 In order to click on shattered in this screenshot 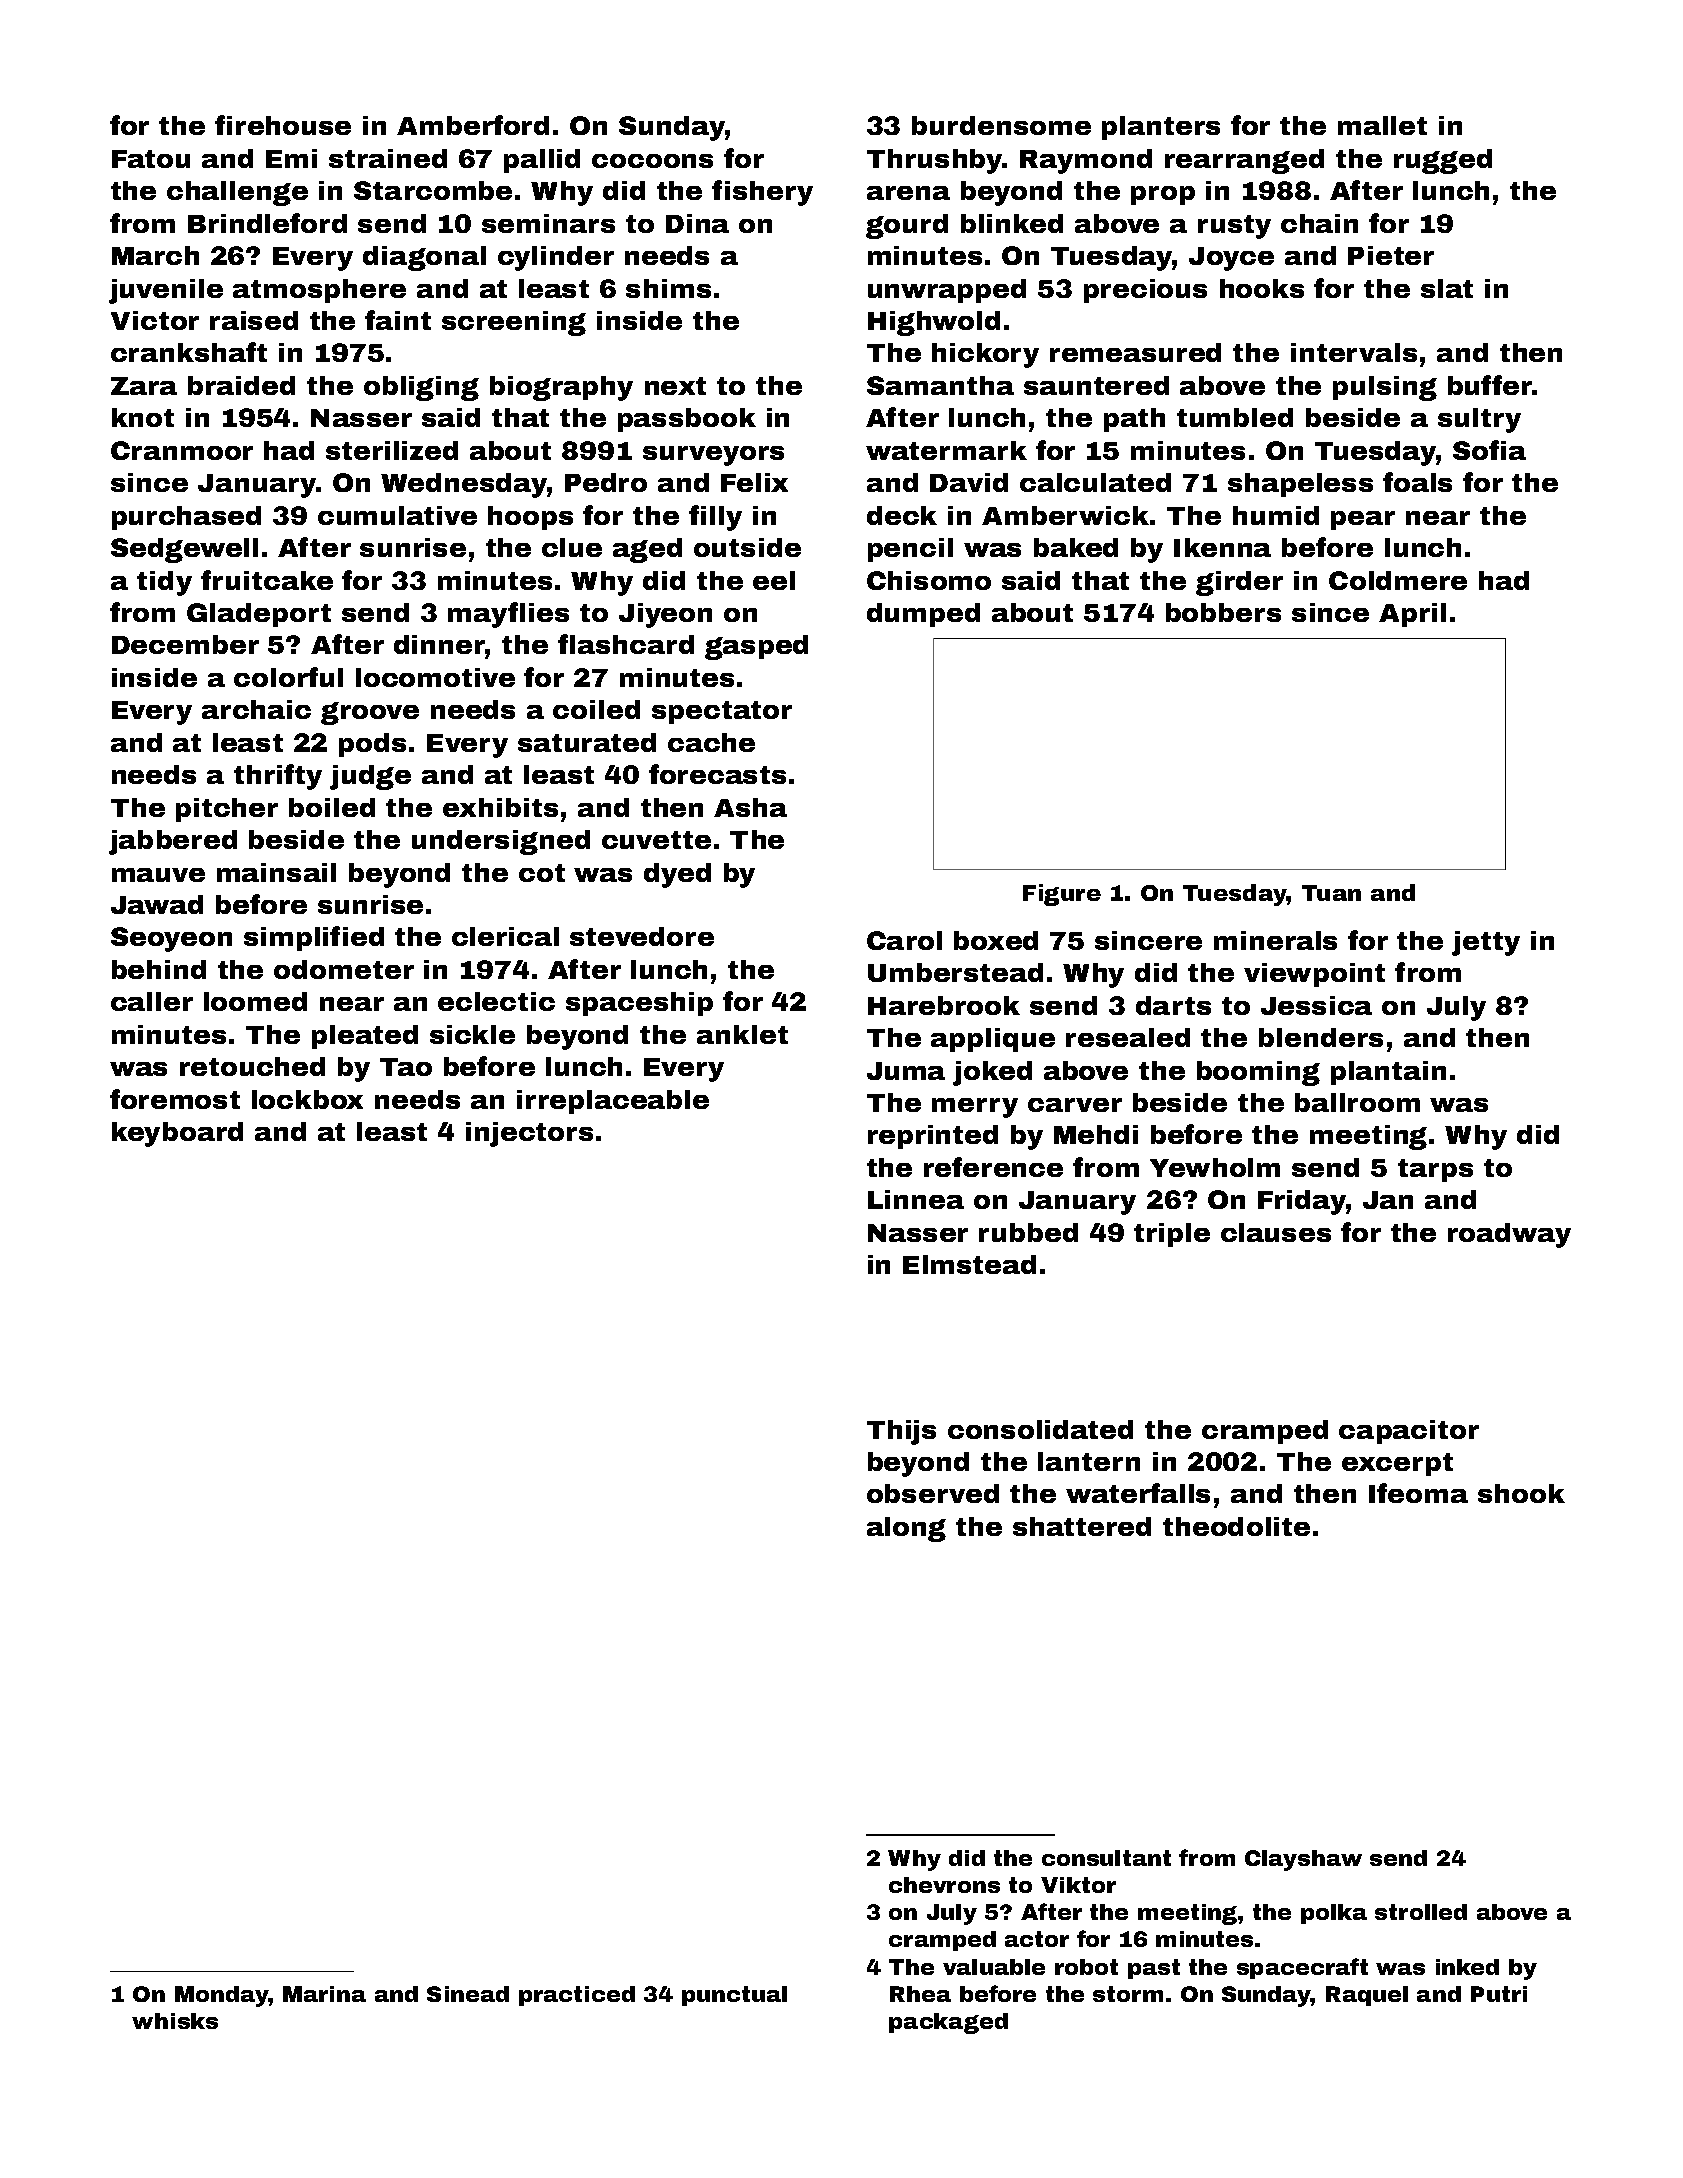, I will do `click(1082, 1526)`.
